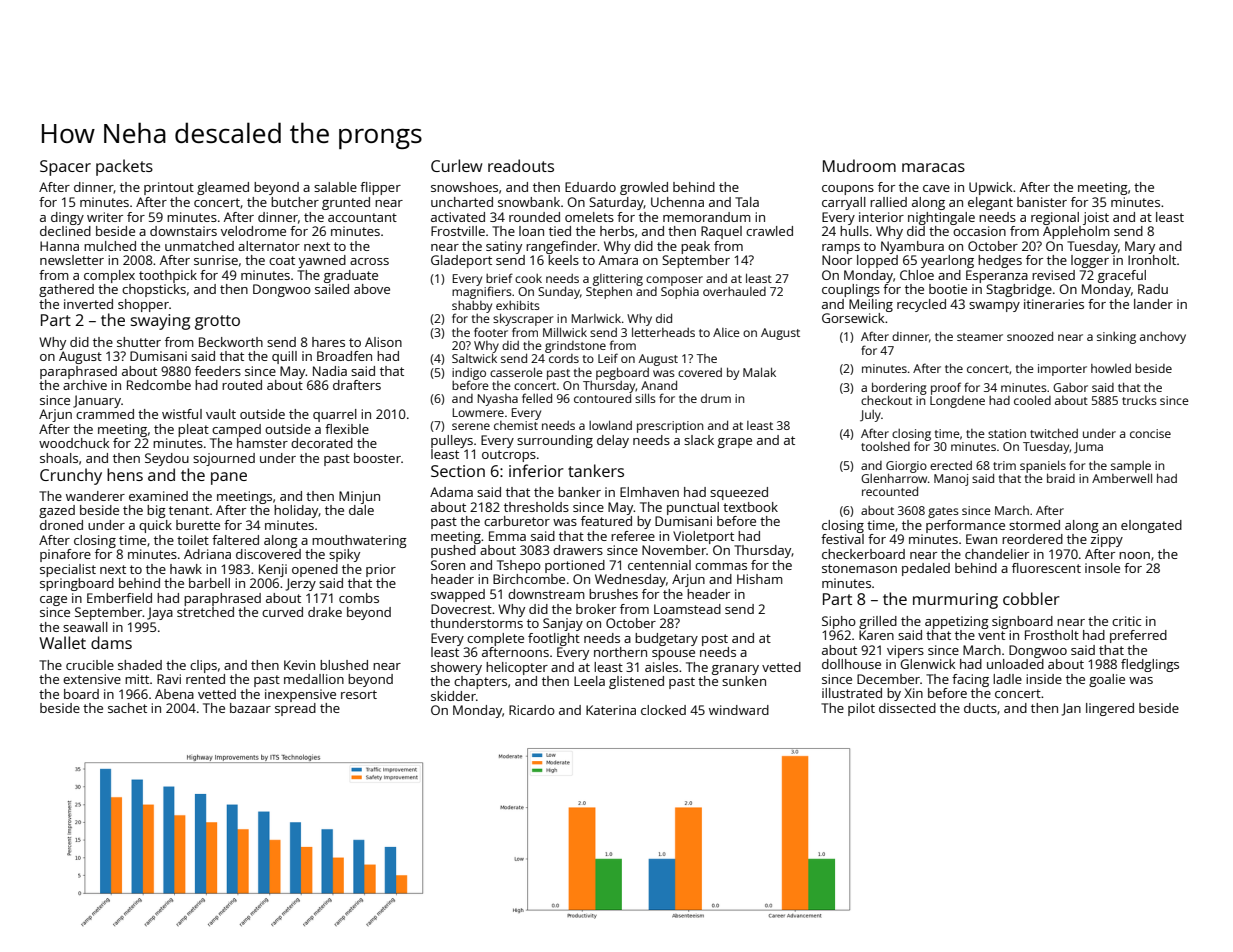 The height and width of the screenshot is (952, 1233). Describe the element at coordinates (1015, 664) in the screenshot. I see `unloaded` at that location.
